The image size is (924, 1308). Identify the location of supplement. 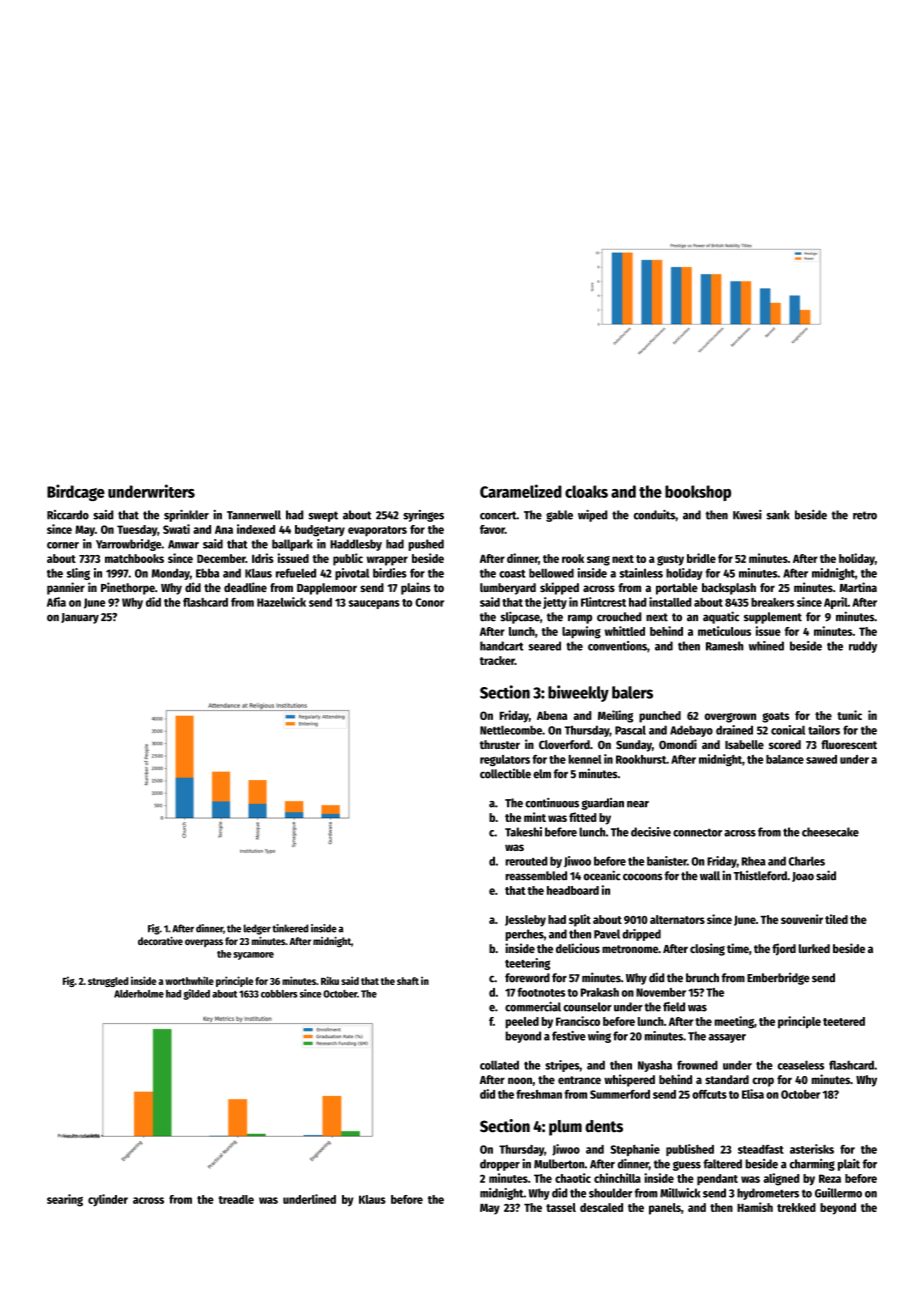
(773, 618).
